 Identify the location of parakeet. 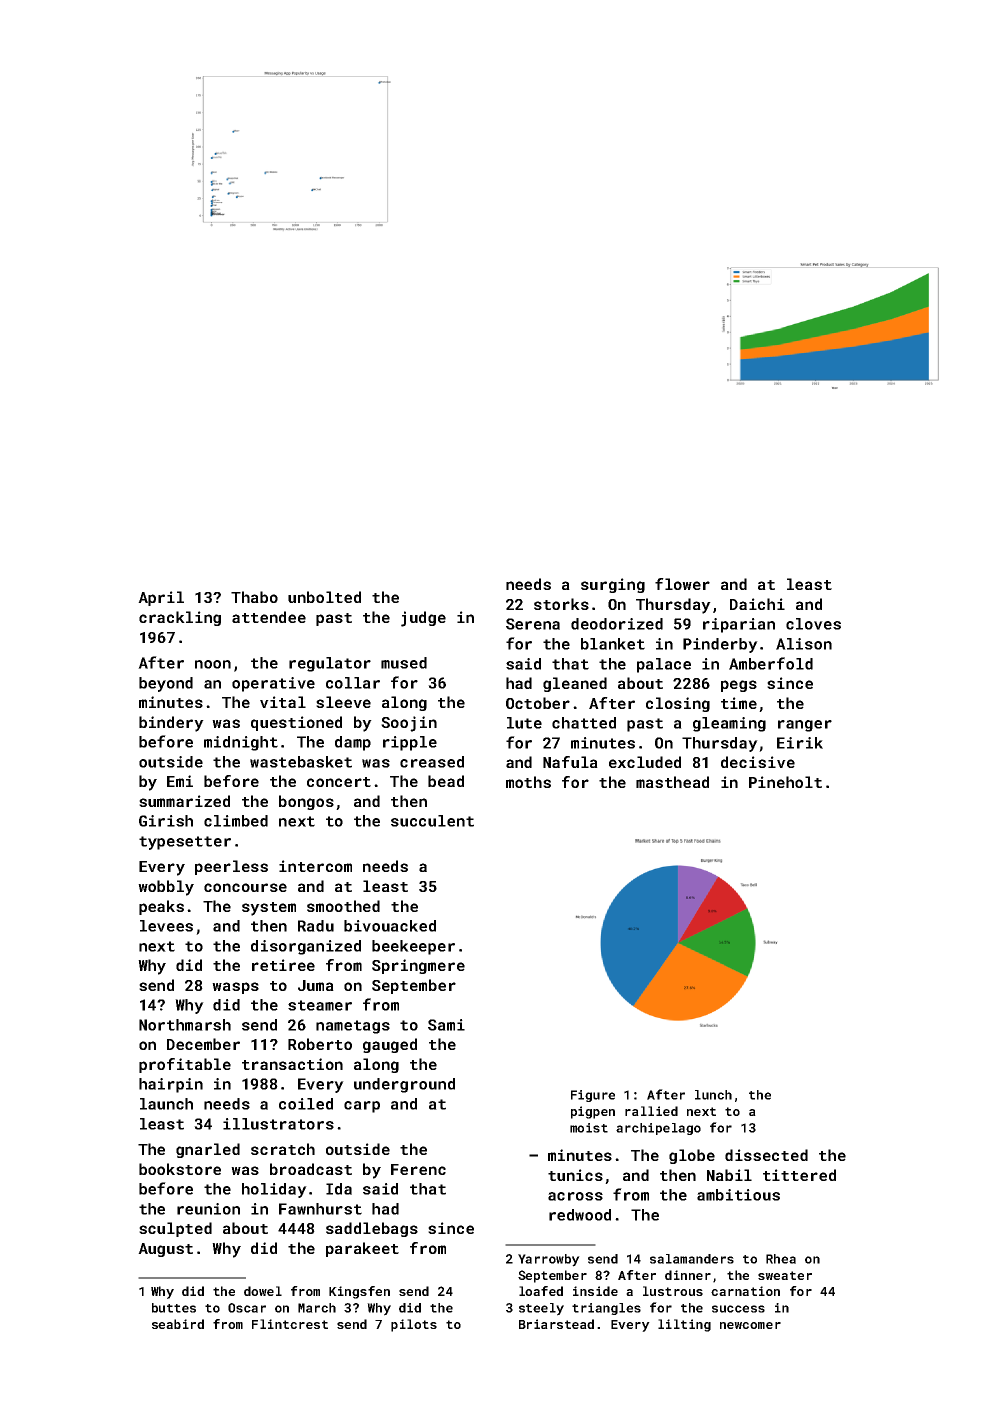
(362, 1249).
